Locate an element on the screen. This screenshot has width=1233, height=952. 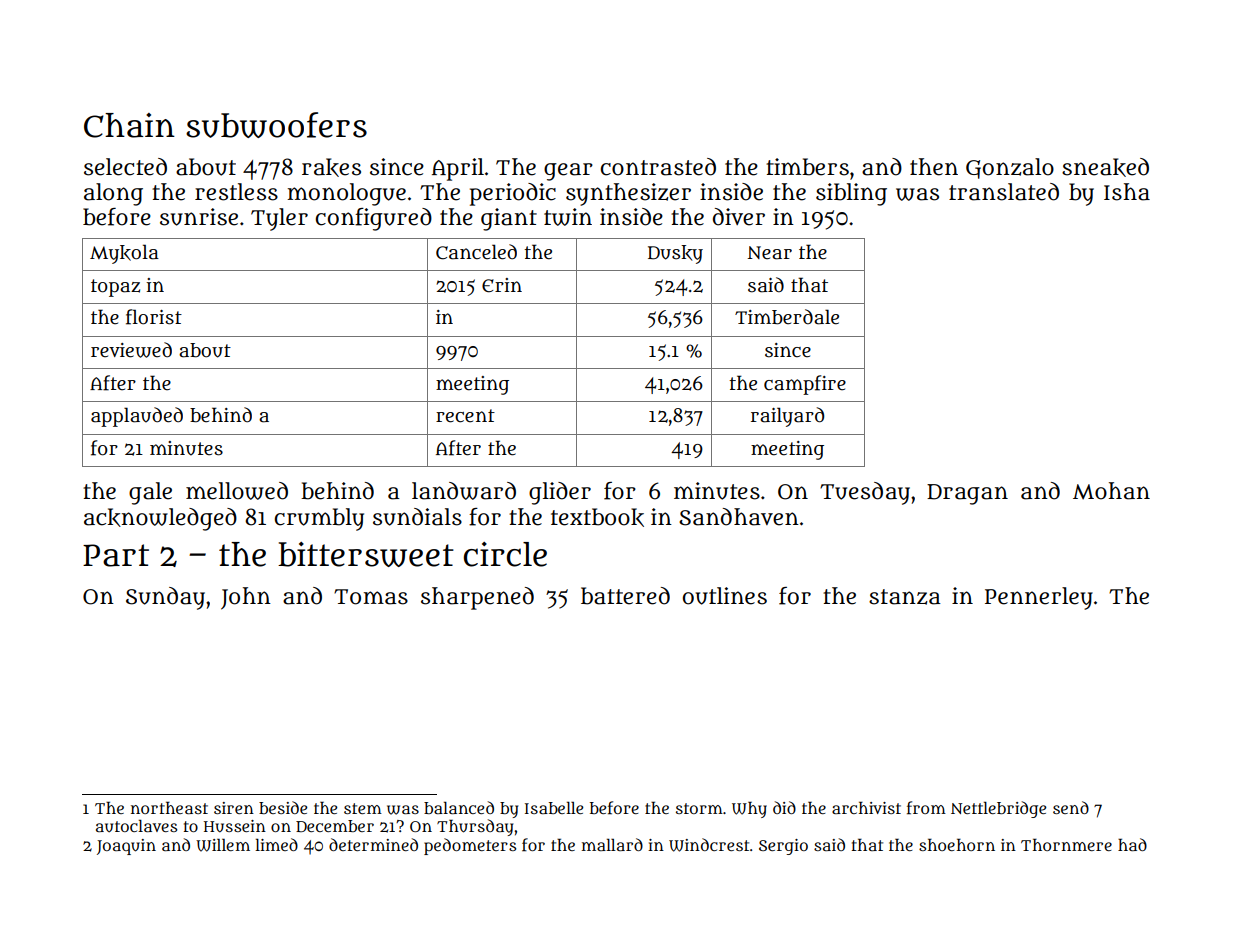
northeast is located at coordinates (169, 807).
